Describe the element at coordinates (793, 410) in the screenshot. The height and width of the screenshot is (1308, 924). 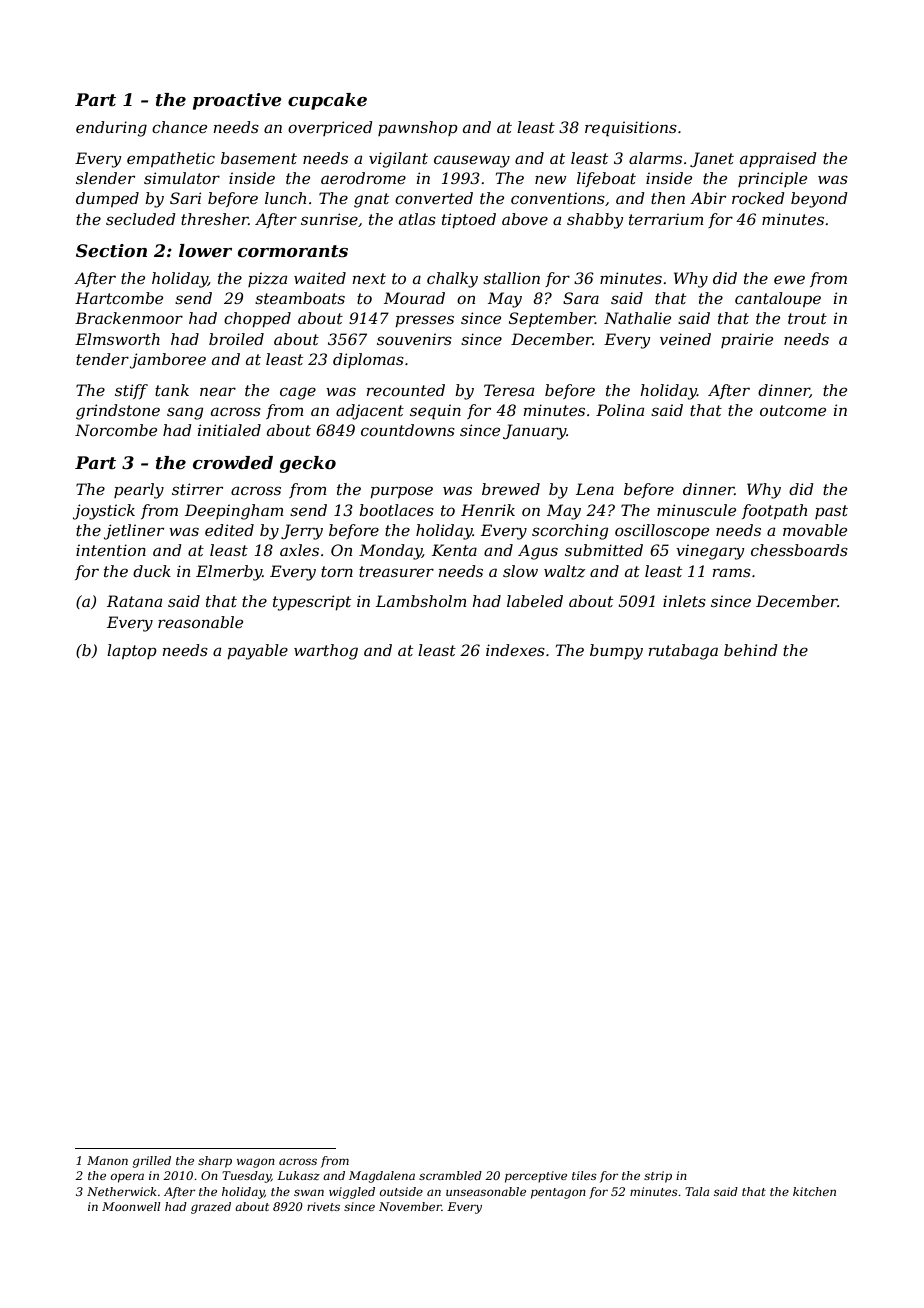
I see `outcome` at that location.
